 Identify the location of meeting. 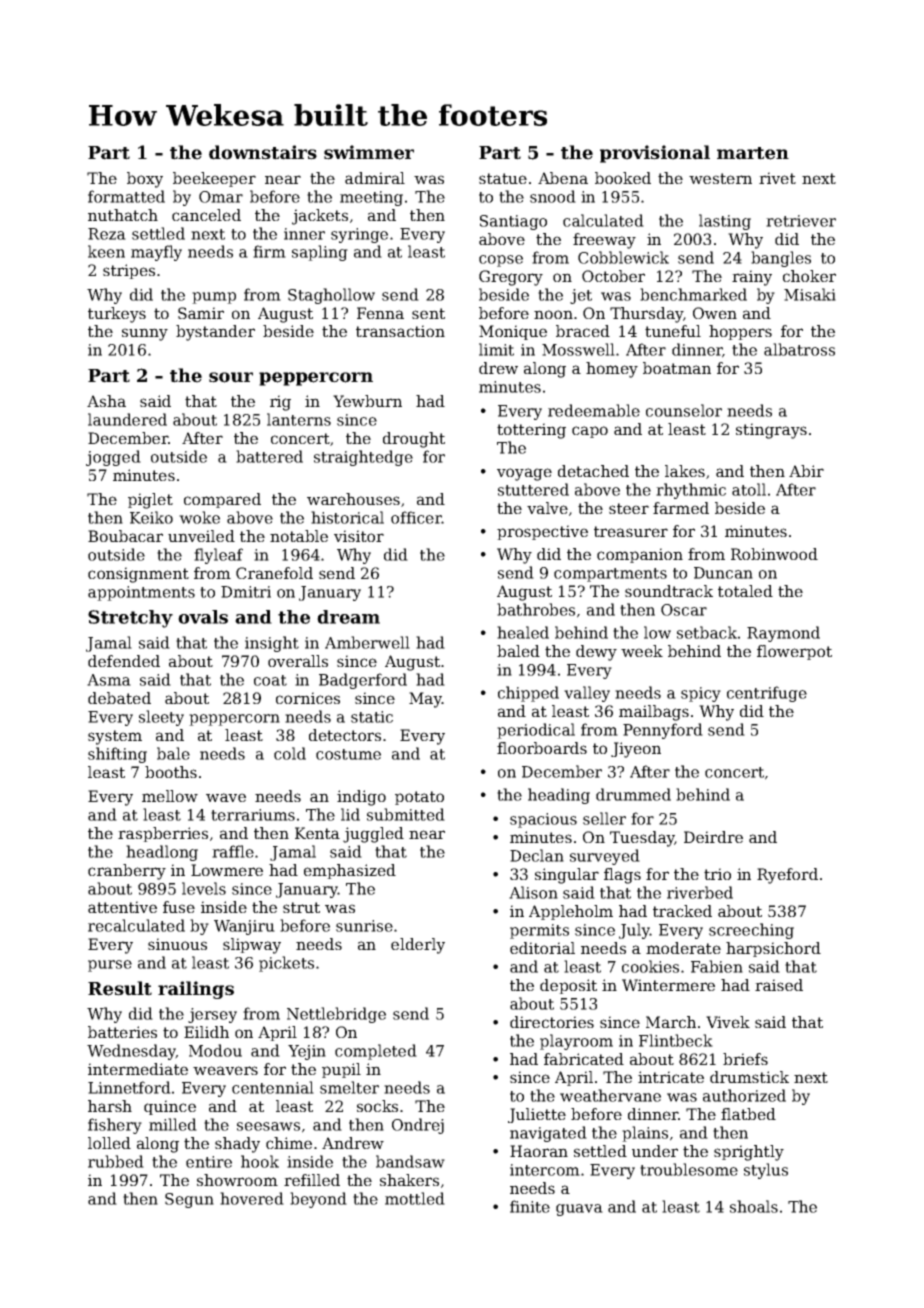
(371, 198).
